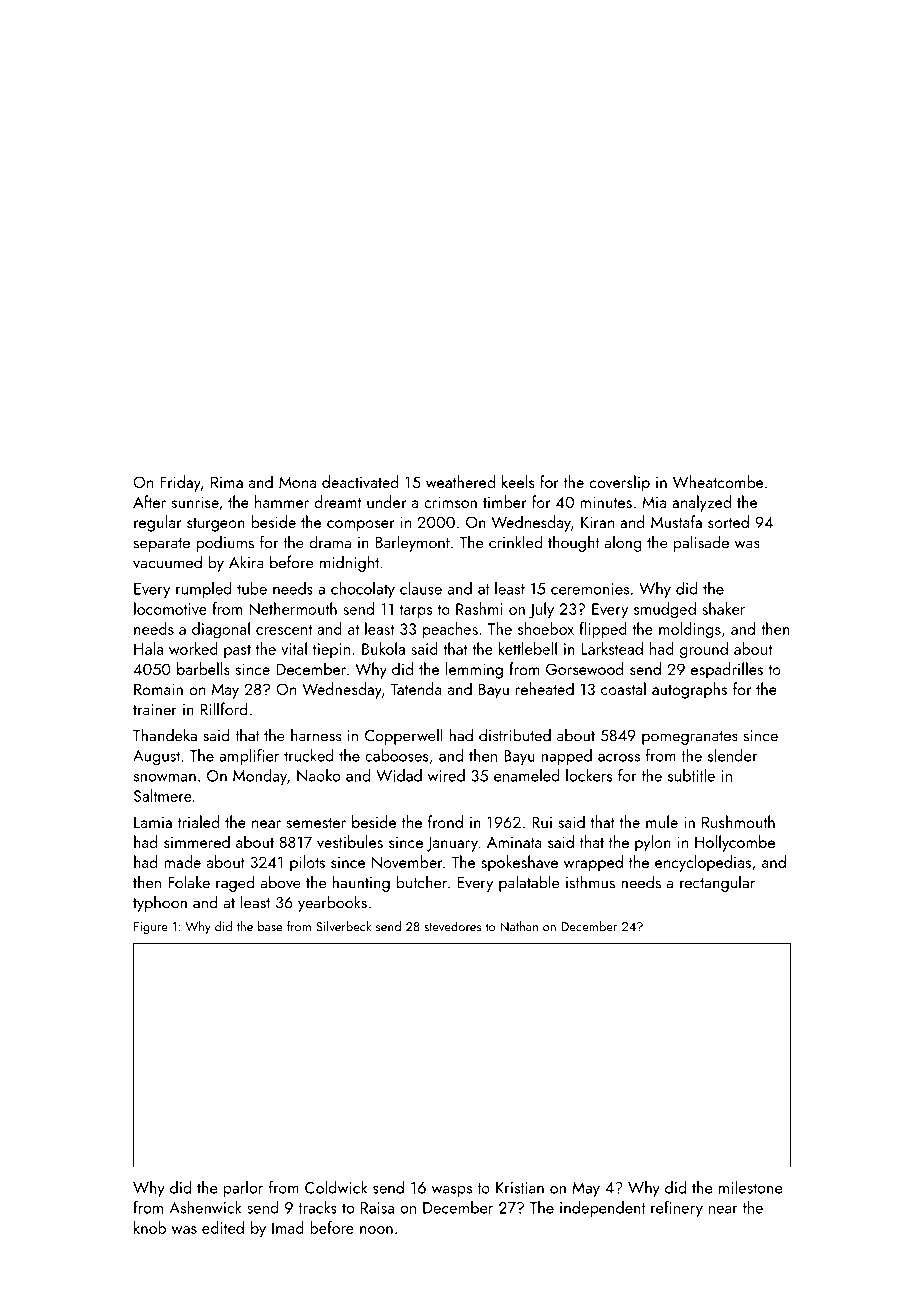 This screenshot has height=1314, width=924. Describe the element at coordinates (180, 483) in the screenshot. I see `Friday` at that location.
